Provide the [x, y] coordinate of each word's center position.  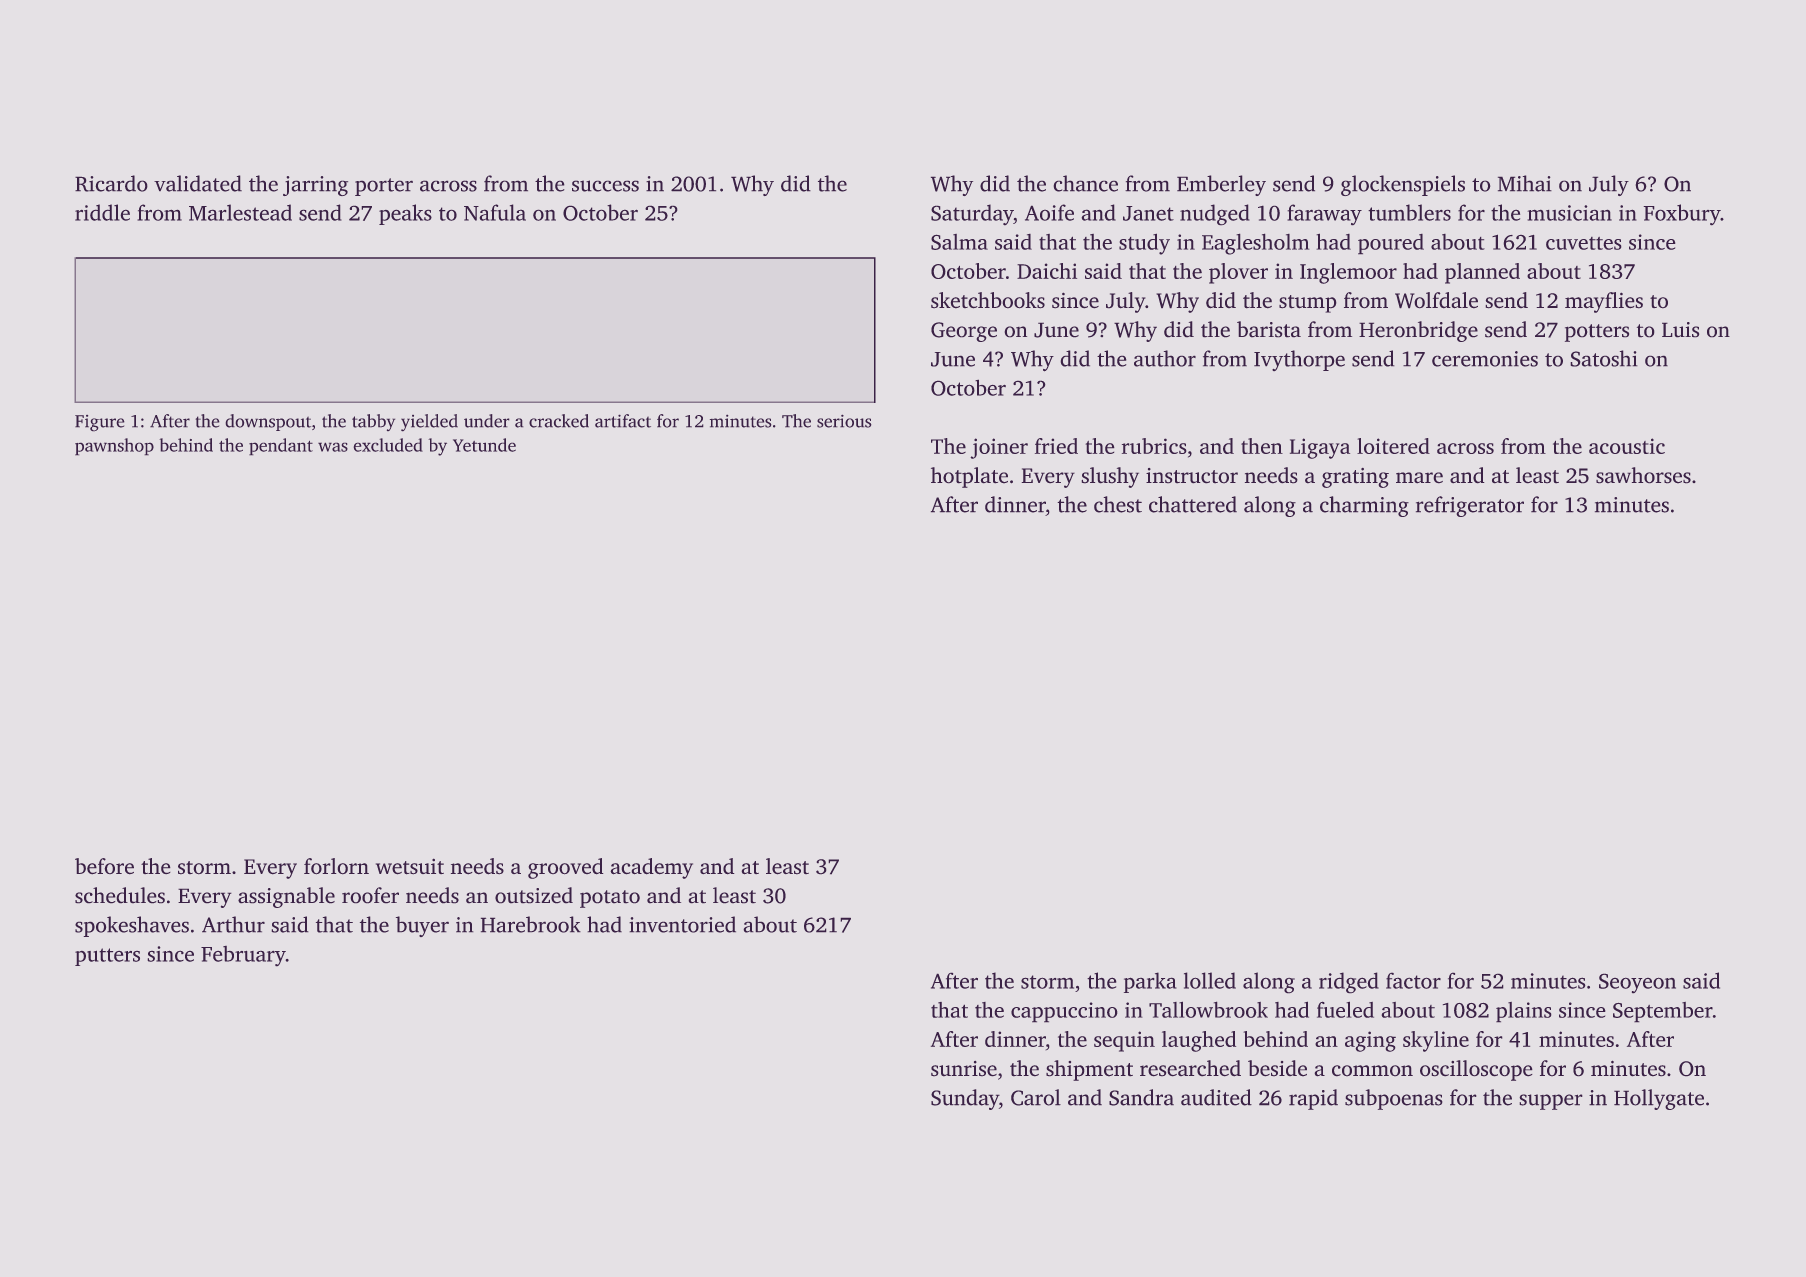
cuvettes [1584, 243]
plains [1524, 1012]
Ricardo [111, 183]
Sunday [965, 1099]
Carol [1036, 1097]
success [605, 186]
